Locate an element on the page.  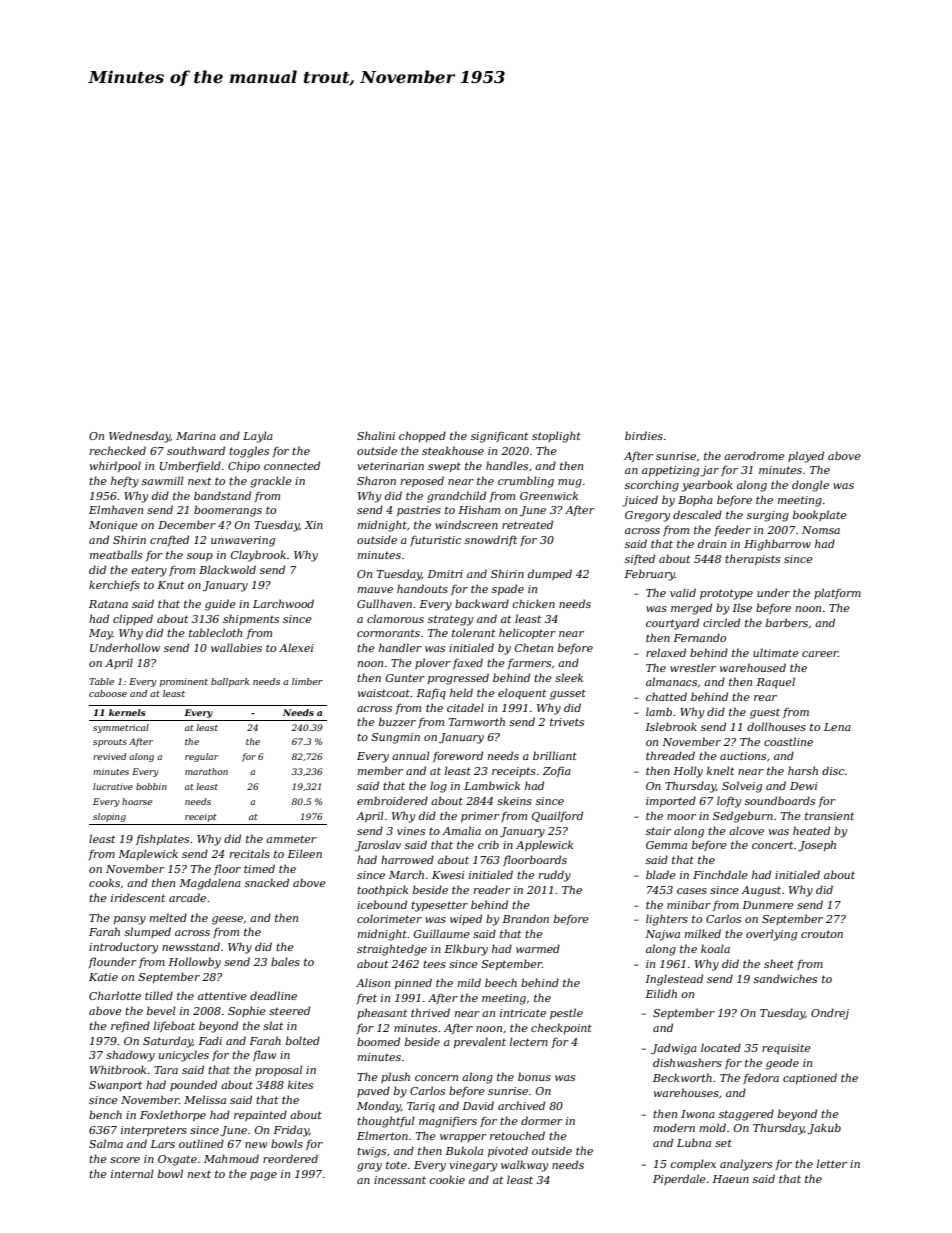
ruddy is located at coordinates (555, 876).
